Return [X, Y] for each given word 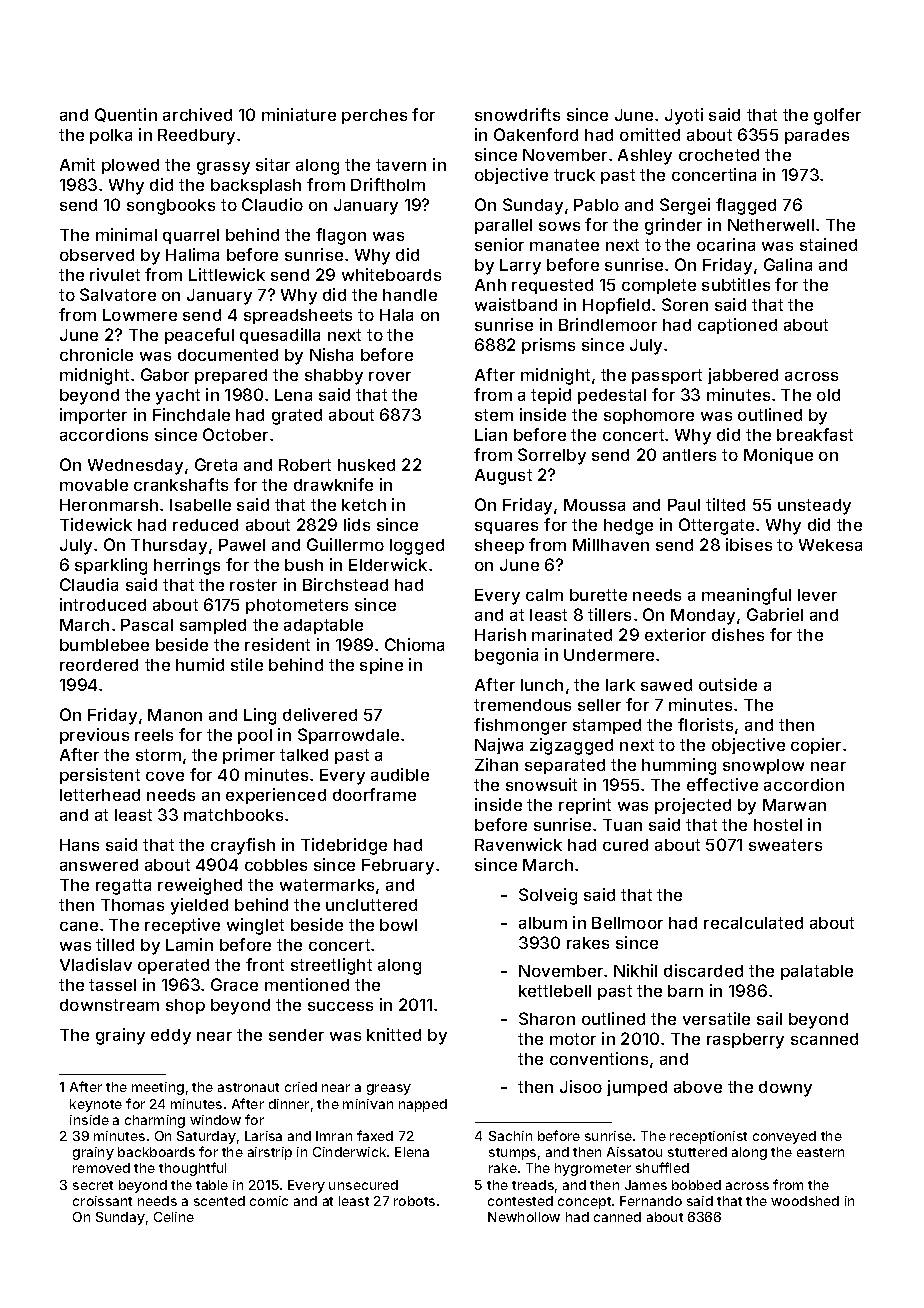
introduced [103, 604]
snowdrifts [517, 114]
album [543, 923]
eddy [171, 1037]
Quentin [126, 115]
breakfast [815, 434]
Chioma [414, 644]
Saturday [206, 1137]
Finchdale [191, 414]
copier [816, 746]
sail [769, 1018]
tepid [551, 396]
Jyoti [684, 116]
